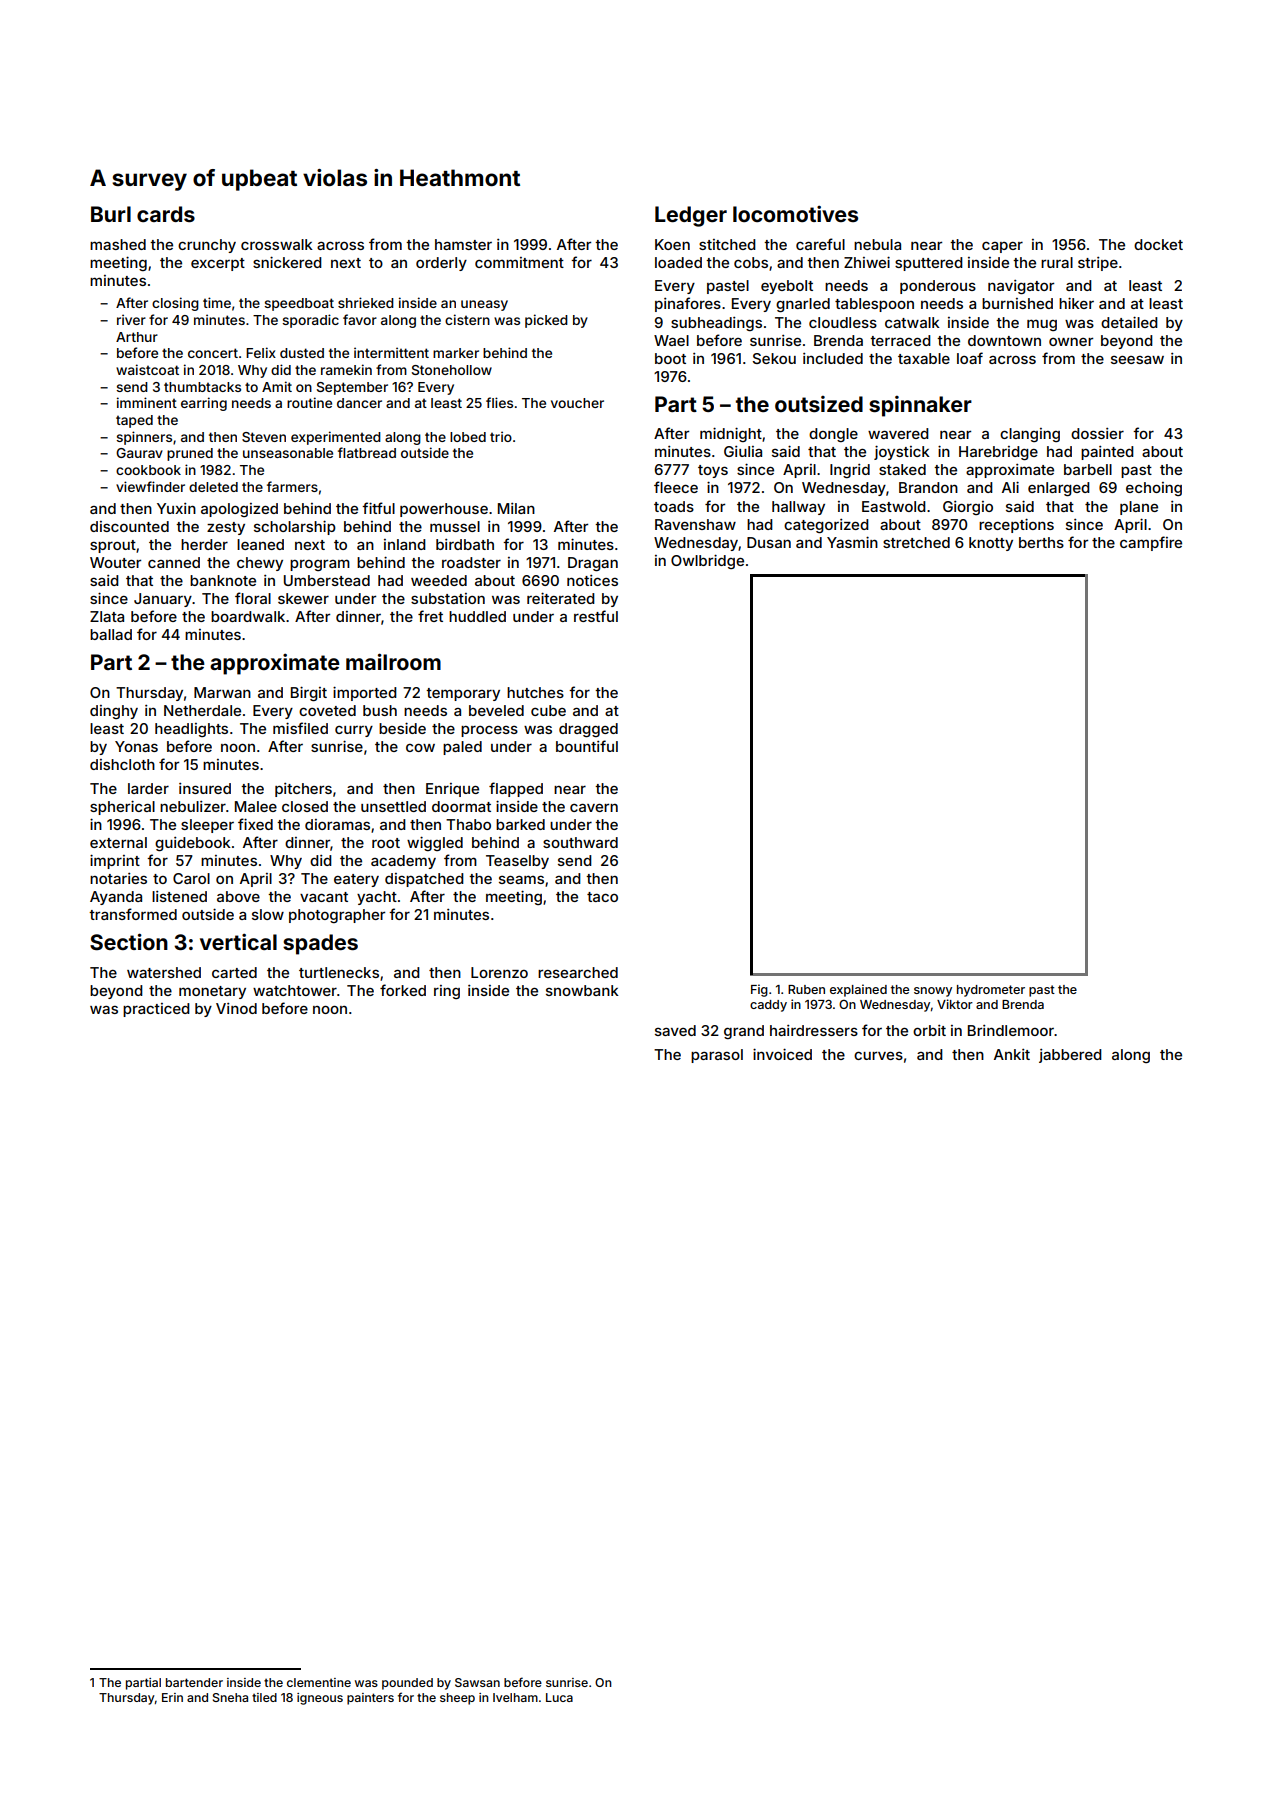 Image resolution: width=1273 pixels, height=1800 pixels. I want to click on campfire, so click(1151, 543).
